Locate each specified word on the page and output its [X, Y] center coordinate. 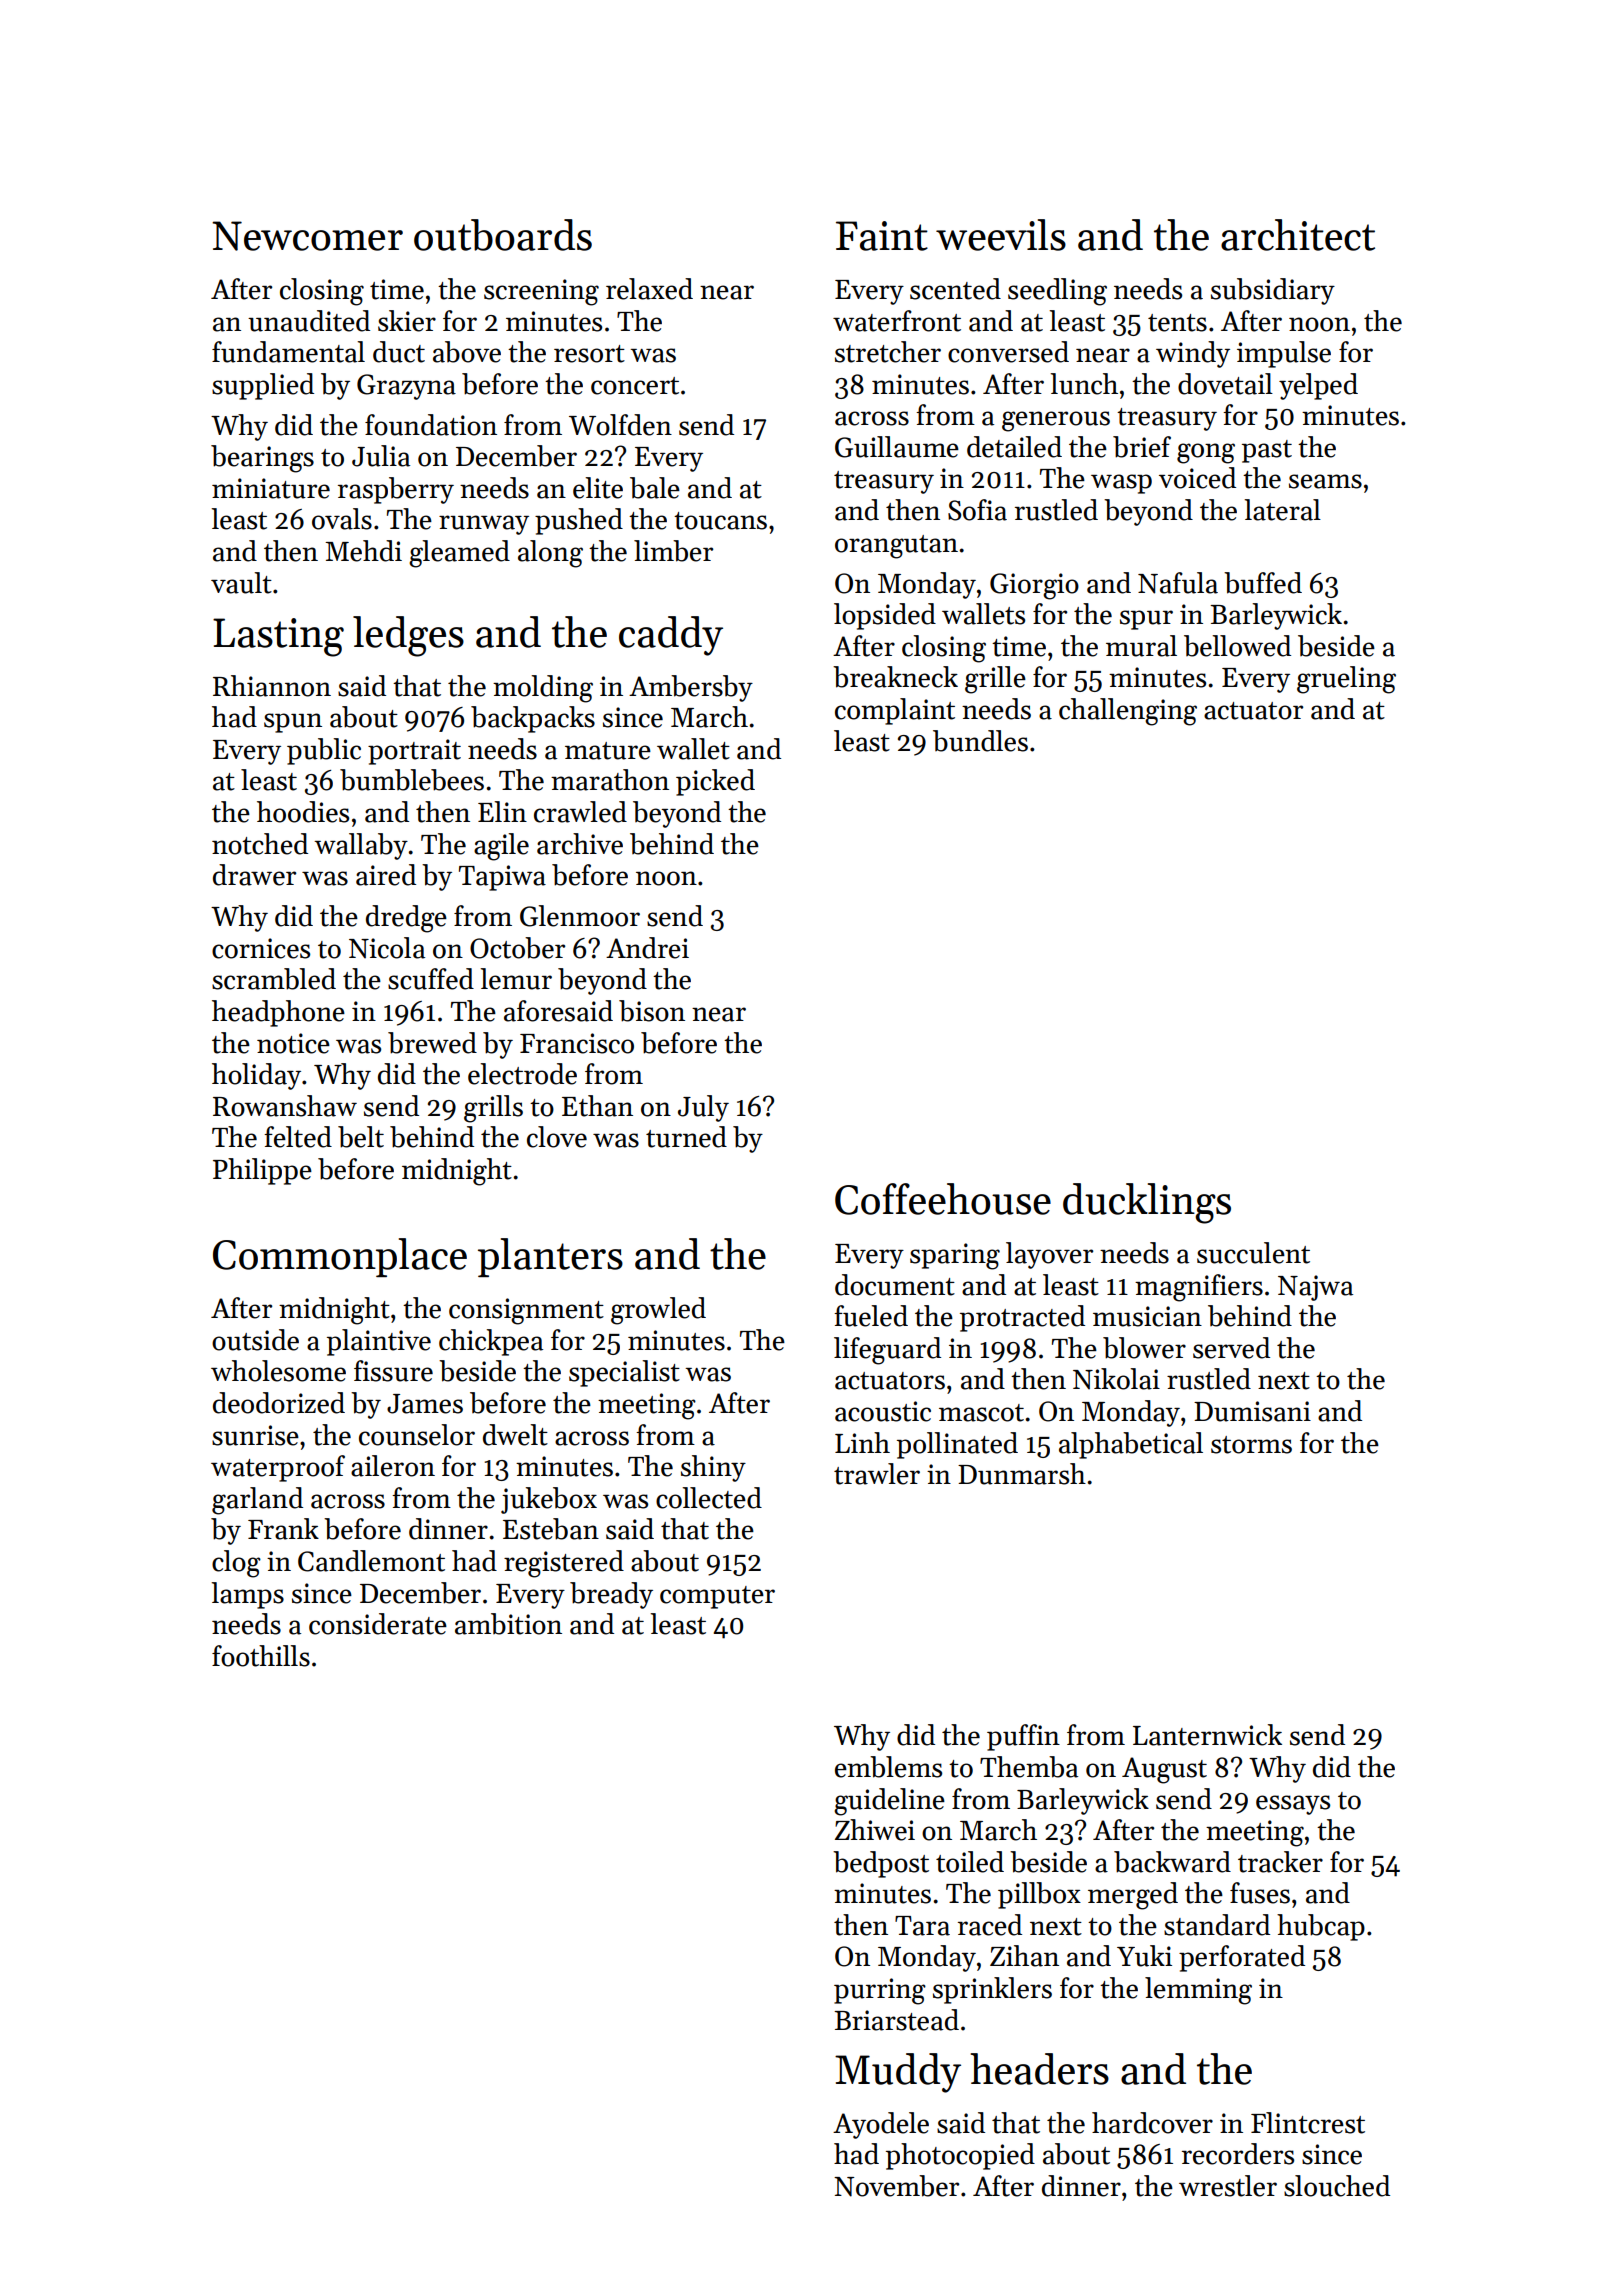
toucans [720, 521]
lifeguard [887, 1351]
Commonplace [340, 1257]
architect [1298, 235]
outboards [503, 235]
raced [990, 1925]
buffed [1263, 583]
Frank [283, 1529]
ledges [408, 636]
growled [658, 1311]
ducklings [1147, 1203]
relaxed [649, 289]
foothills [261, 1656]
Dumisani [1252, 1411]
